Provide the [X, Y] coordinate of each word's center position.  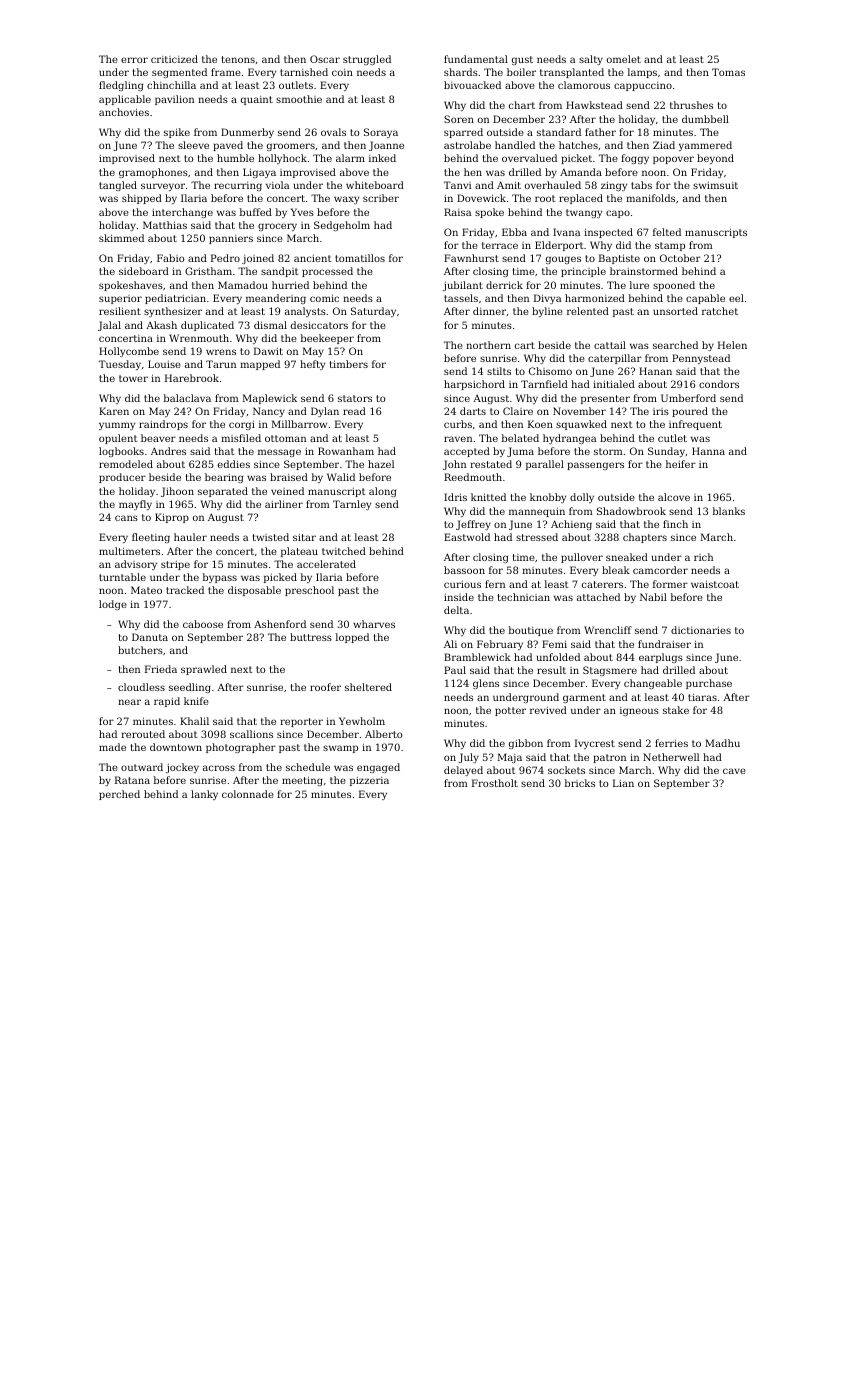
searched [675, 345]
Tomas [728, 72]
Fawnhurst [471, 258]
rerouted [143, 734]
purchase [709, 684]
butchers [140, 650]
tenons [238, 59]
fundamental [476, 59]
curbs [458, 424]
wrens [221, 352]
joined [258, 259]
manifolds [650, 198]
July [468, 758]
